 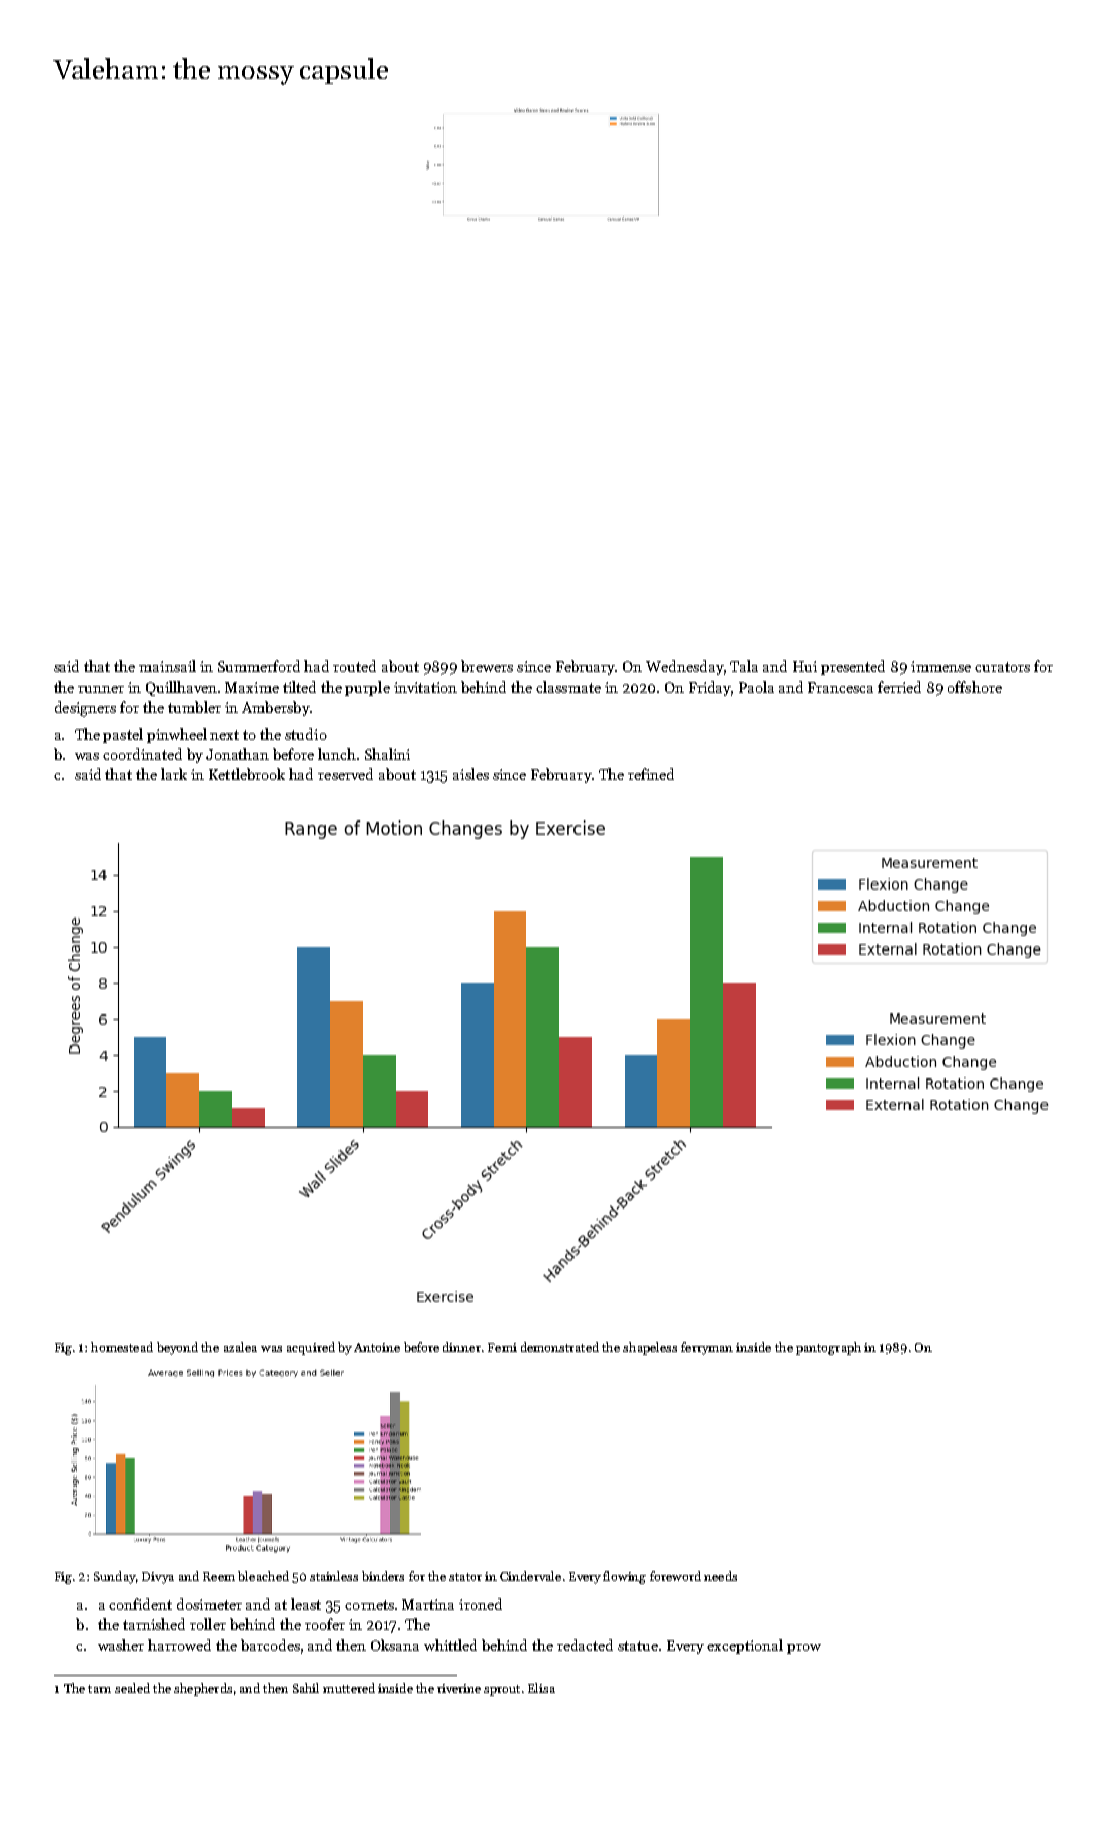 I want to click on beyond, so click(x=177, y=1348).
